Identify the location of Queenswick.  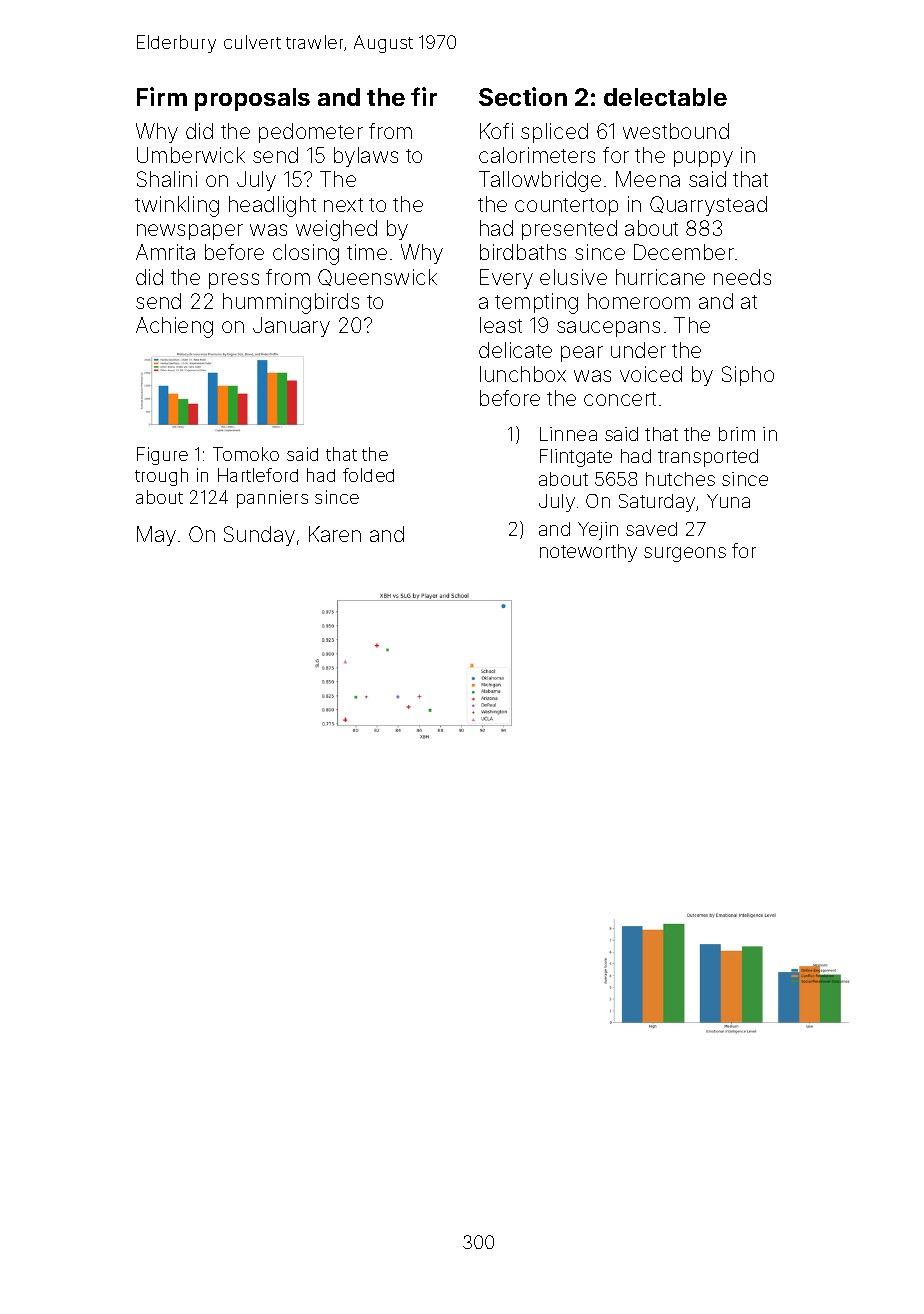
(377, 277).
